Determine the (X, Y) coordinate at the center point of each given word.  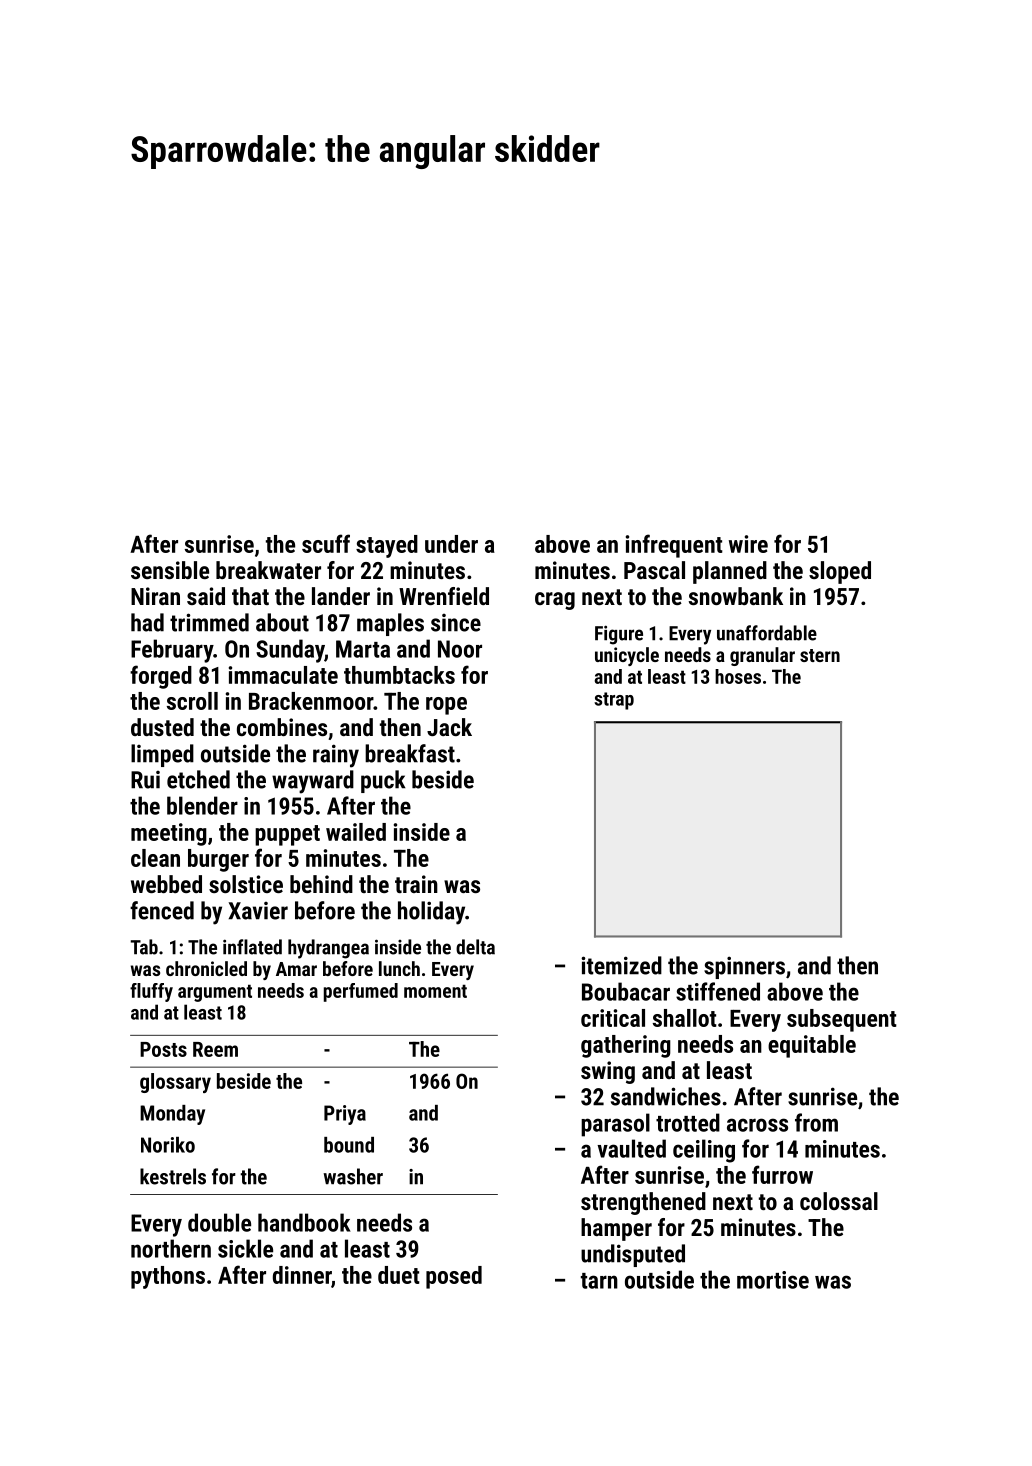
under (451, 544)
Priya (345, 1115)
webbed (166, 884)
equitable (812, 1046)
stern (820, 655)
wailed (356, 832)
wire (748, 544)
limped (162, 755)
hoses (738, 676)
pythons (168, 1277)
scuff (326, 543)
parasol (615, 1125)
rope (446, 706)
